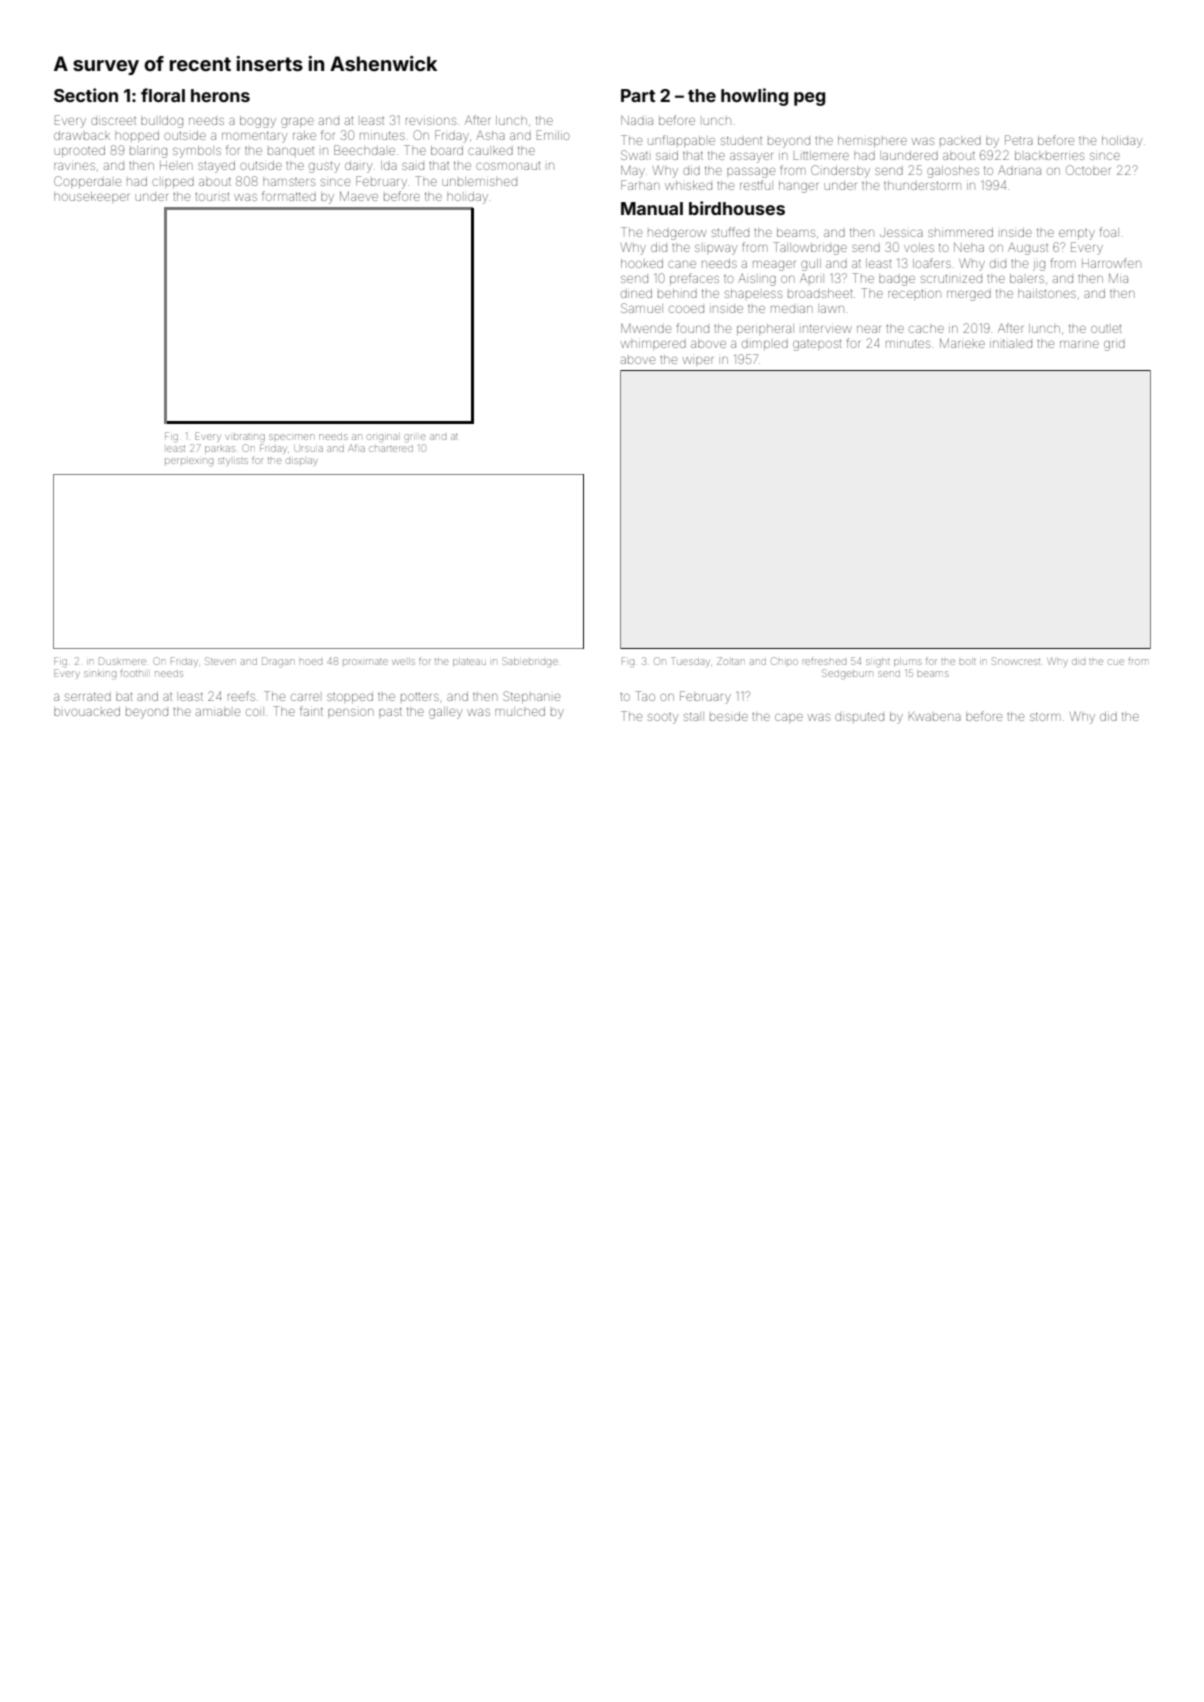 Image resolution: width=1204 pixels, height=1702 pixels. Describe the element at coordinates (357, 448) in the screenshot. I see `Afia` at that location.
